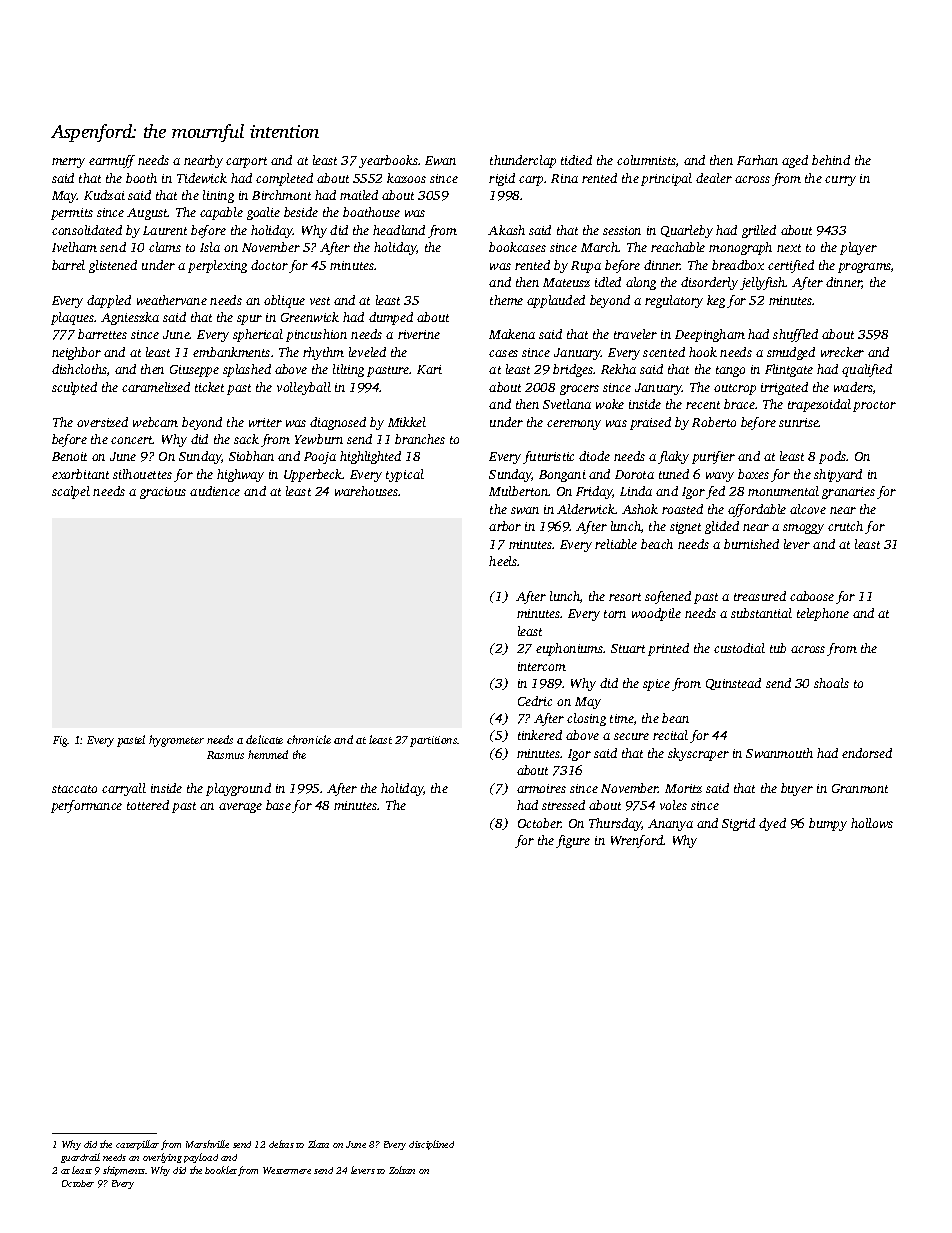 The image size is (952, 1233). I want to click on lining, so click(218, 196).
